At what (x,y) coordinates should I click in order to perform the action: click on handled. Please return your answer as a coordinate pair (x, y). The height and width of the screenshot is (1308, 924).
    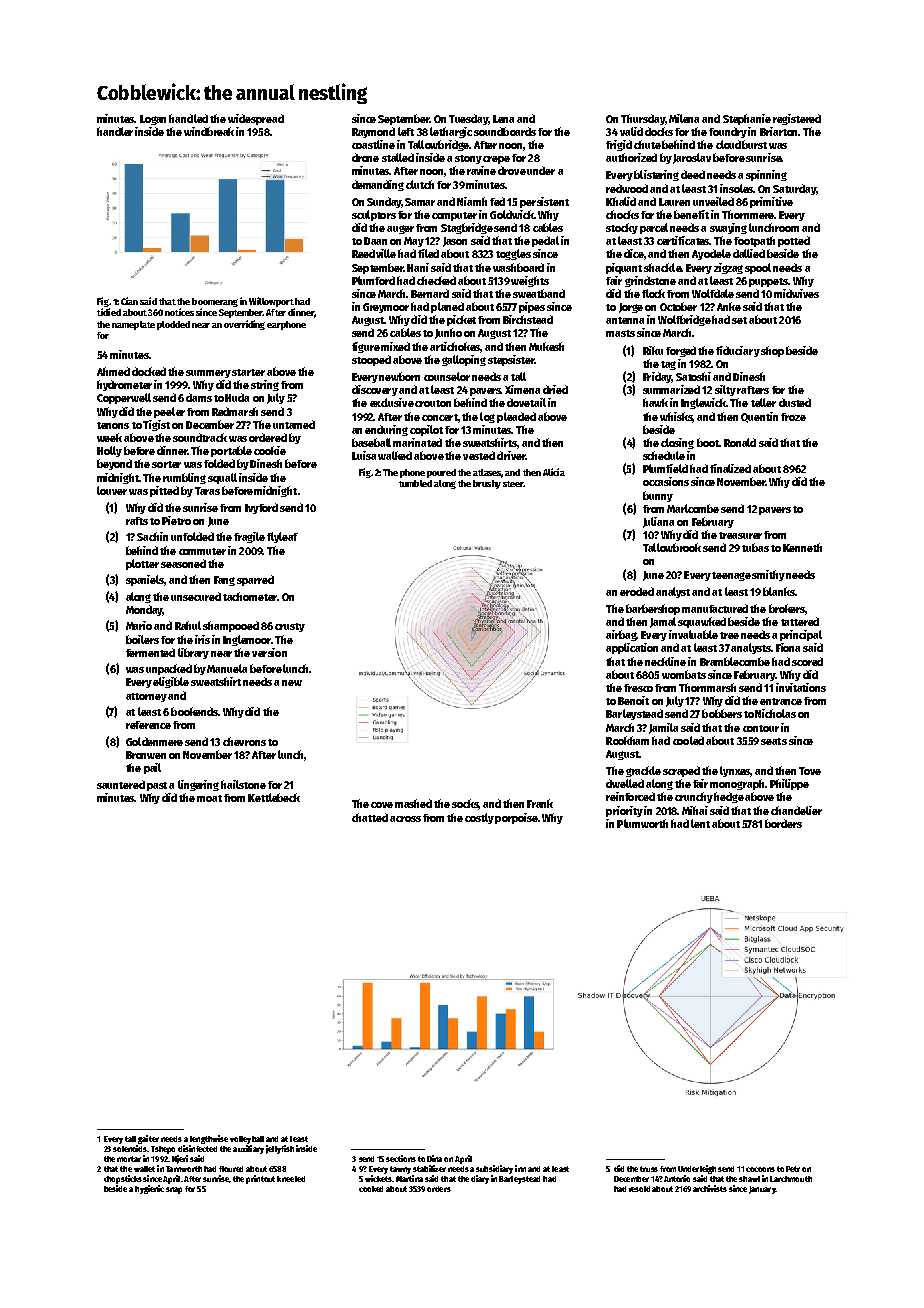
    Looking at the image, I should click on (188, 118).
